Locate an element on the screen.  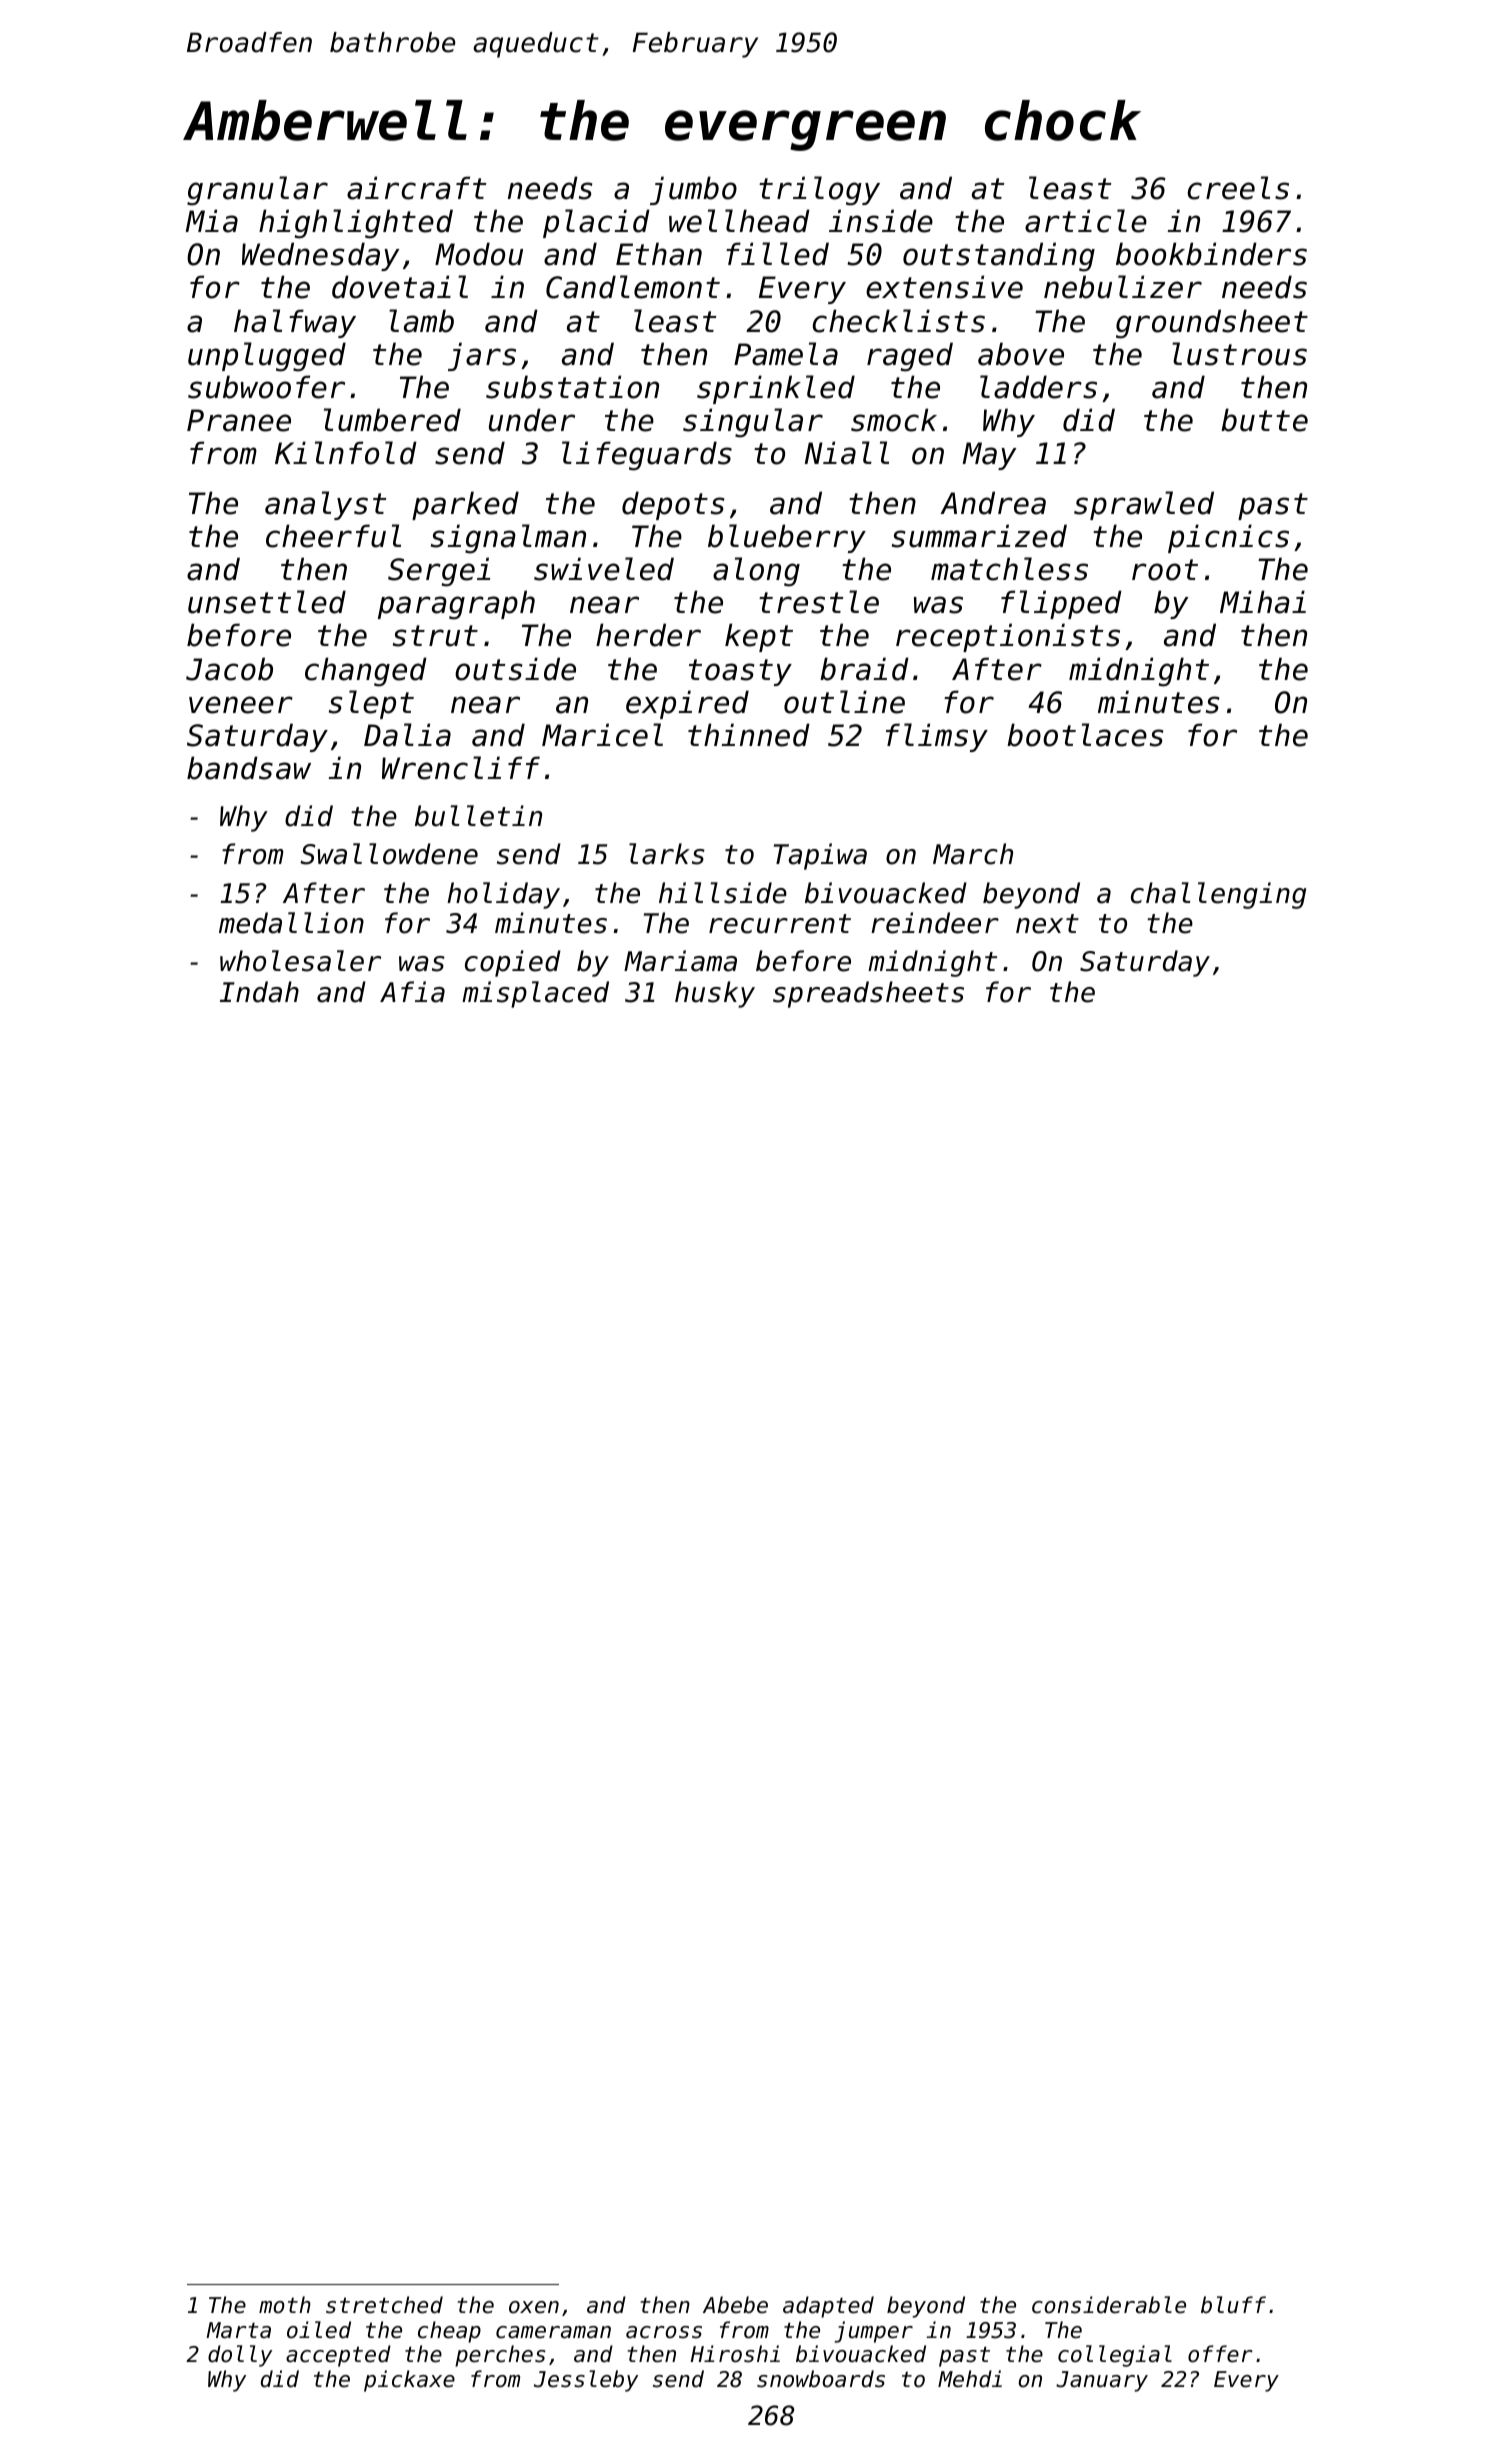
adapted is located at coordinates (828, 2307).
